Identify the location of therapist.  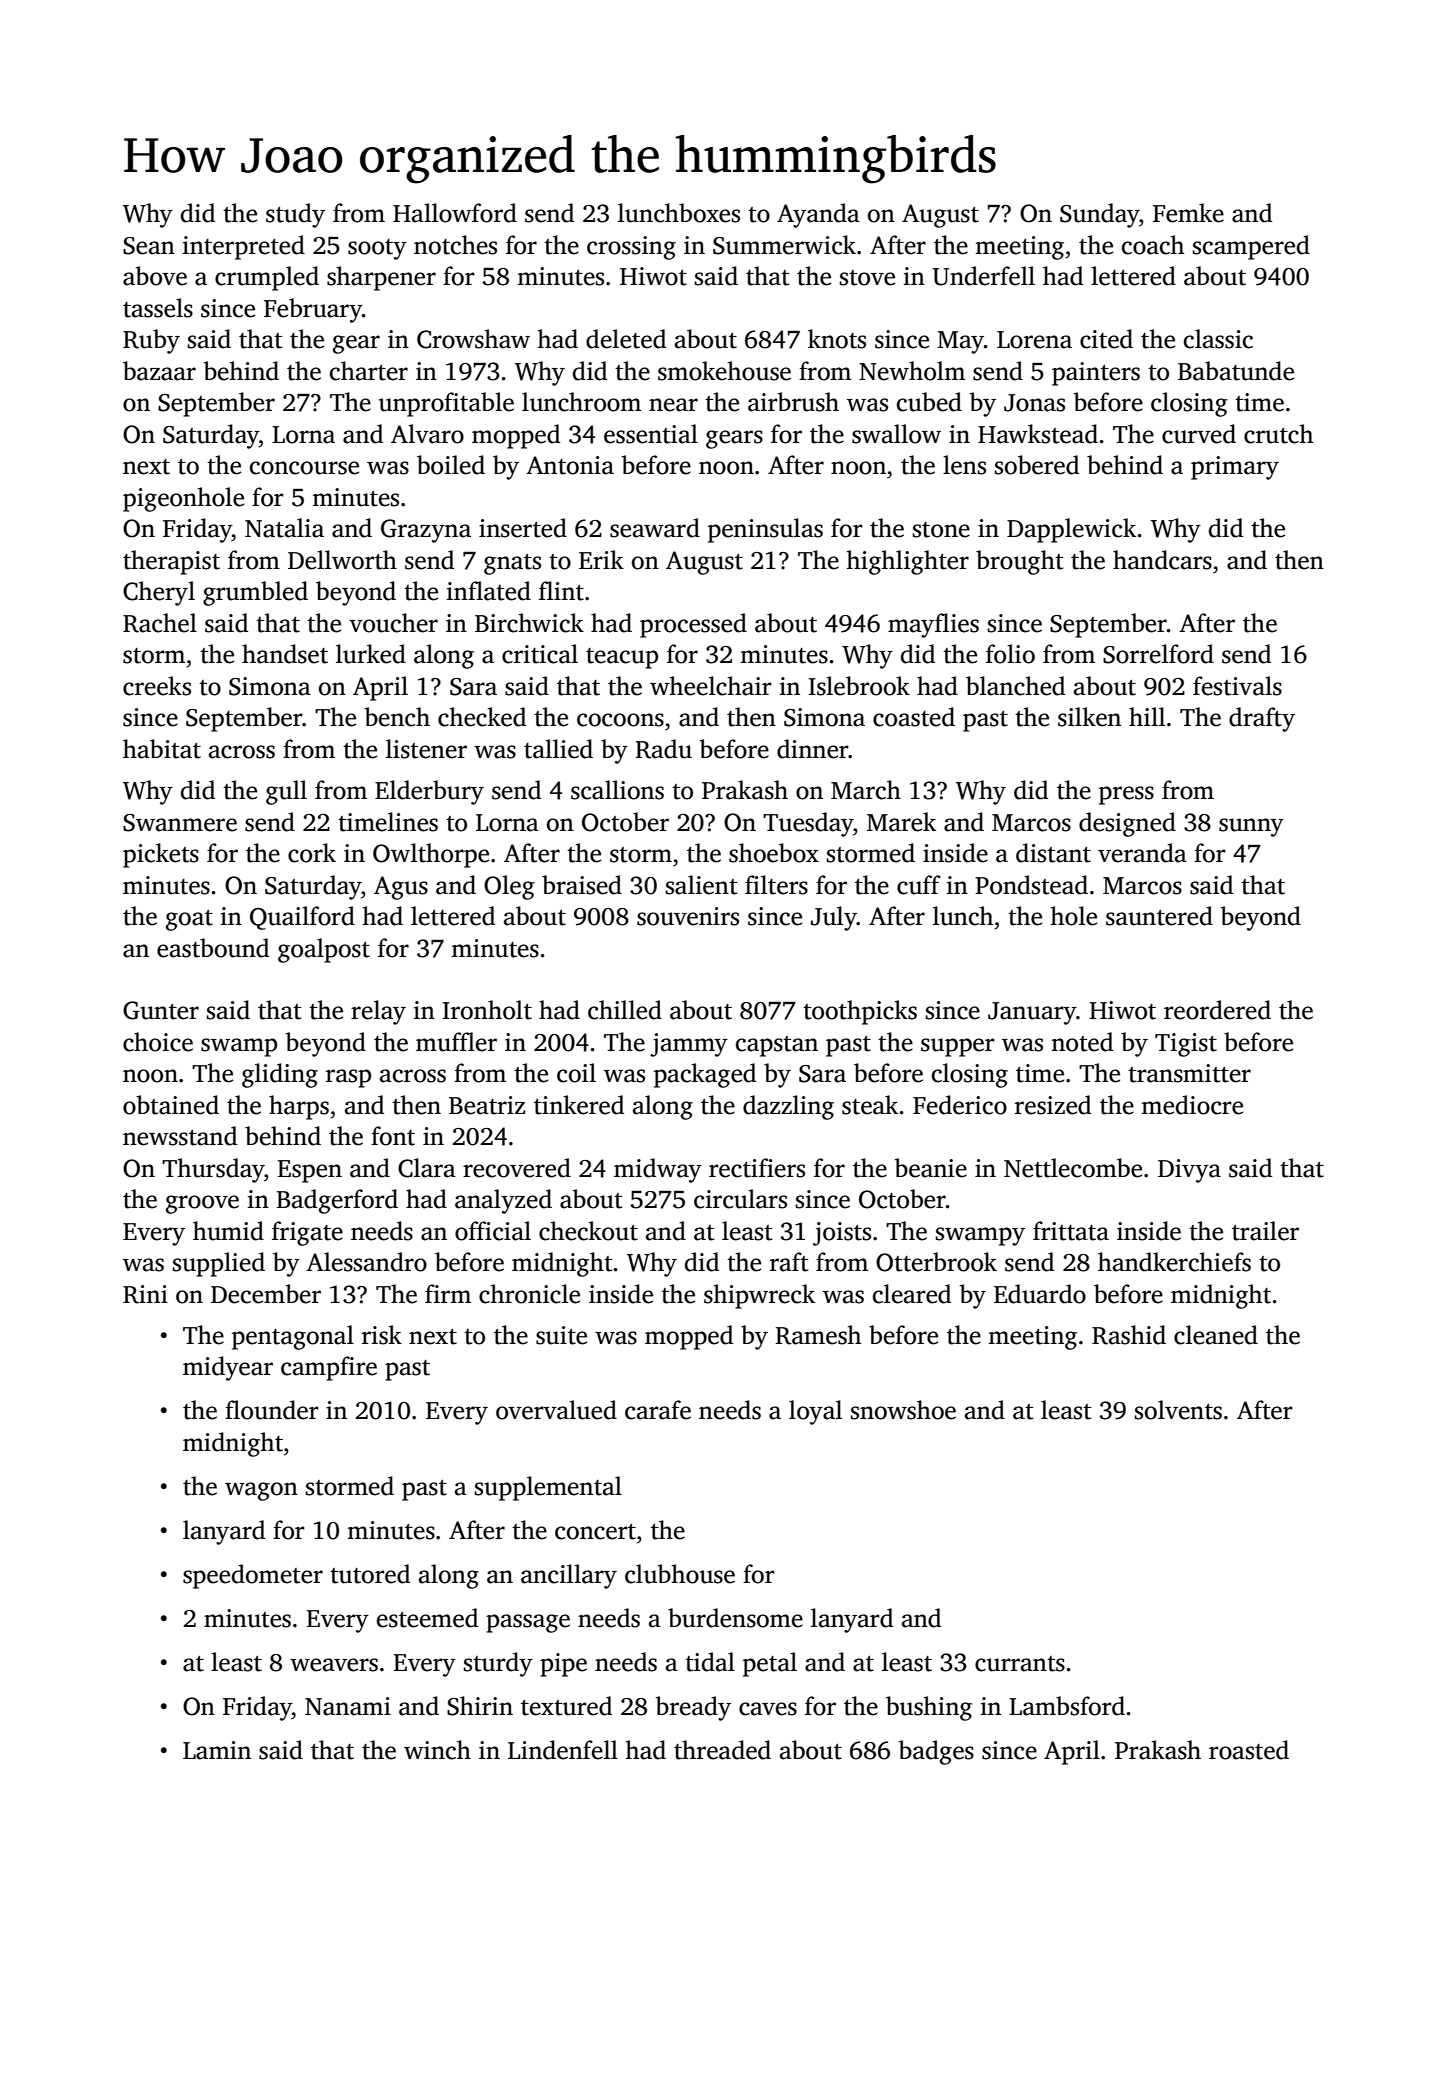
(171, 562).
